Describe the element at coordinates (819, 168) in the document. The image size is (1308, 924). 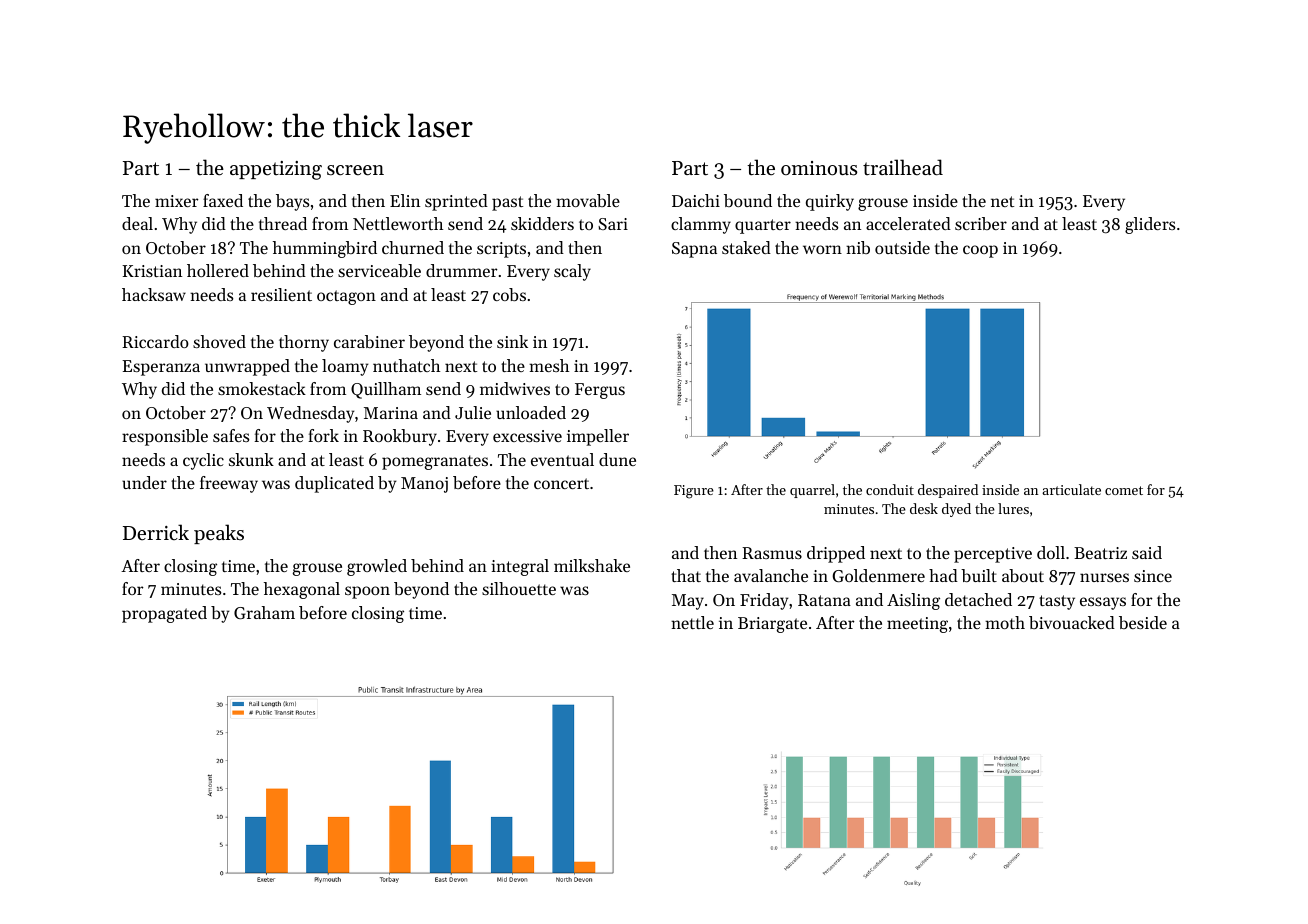
I see `ominous` at that location.
